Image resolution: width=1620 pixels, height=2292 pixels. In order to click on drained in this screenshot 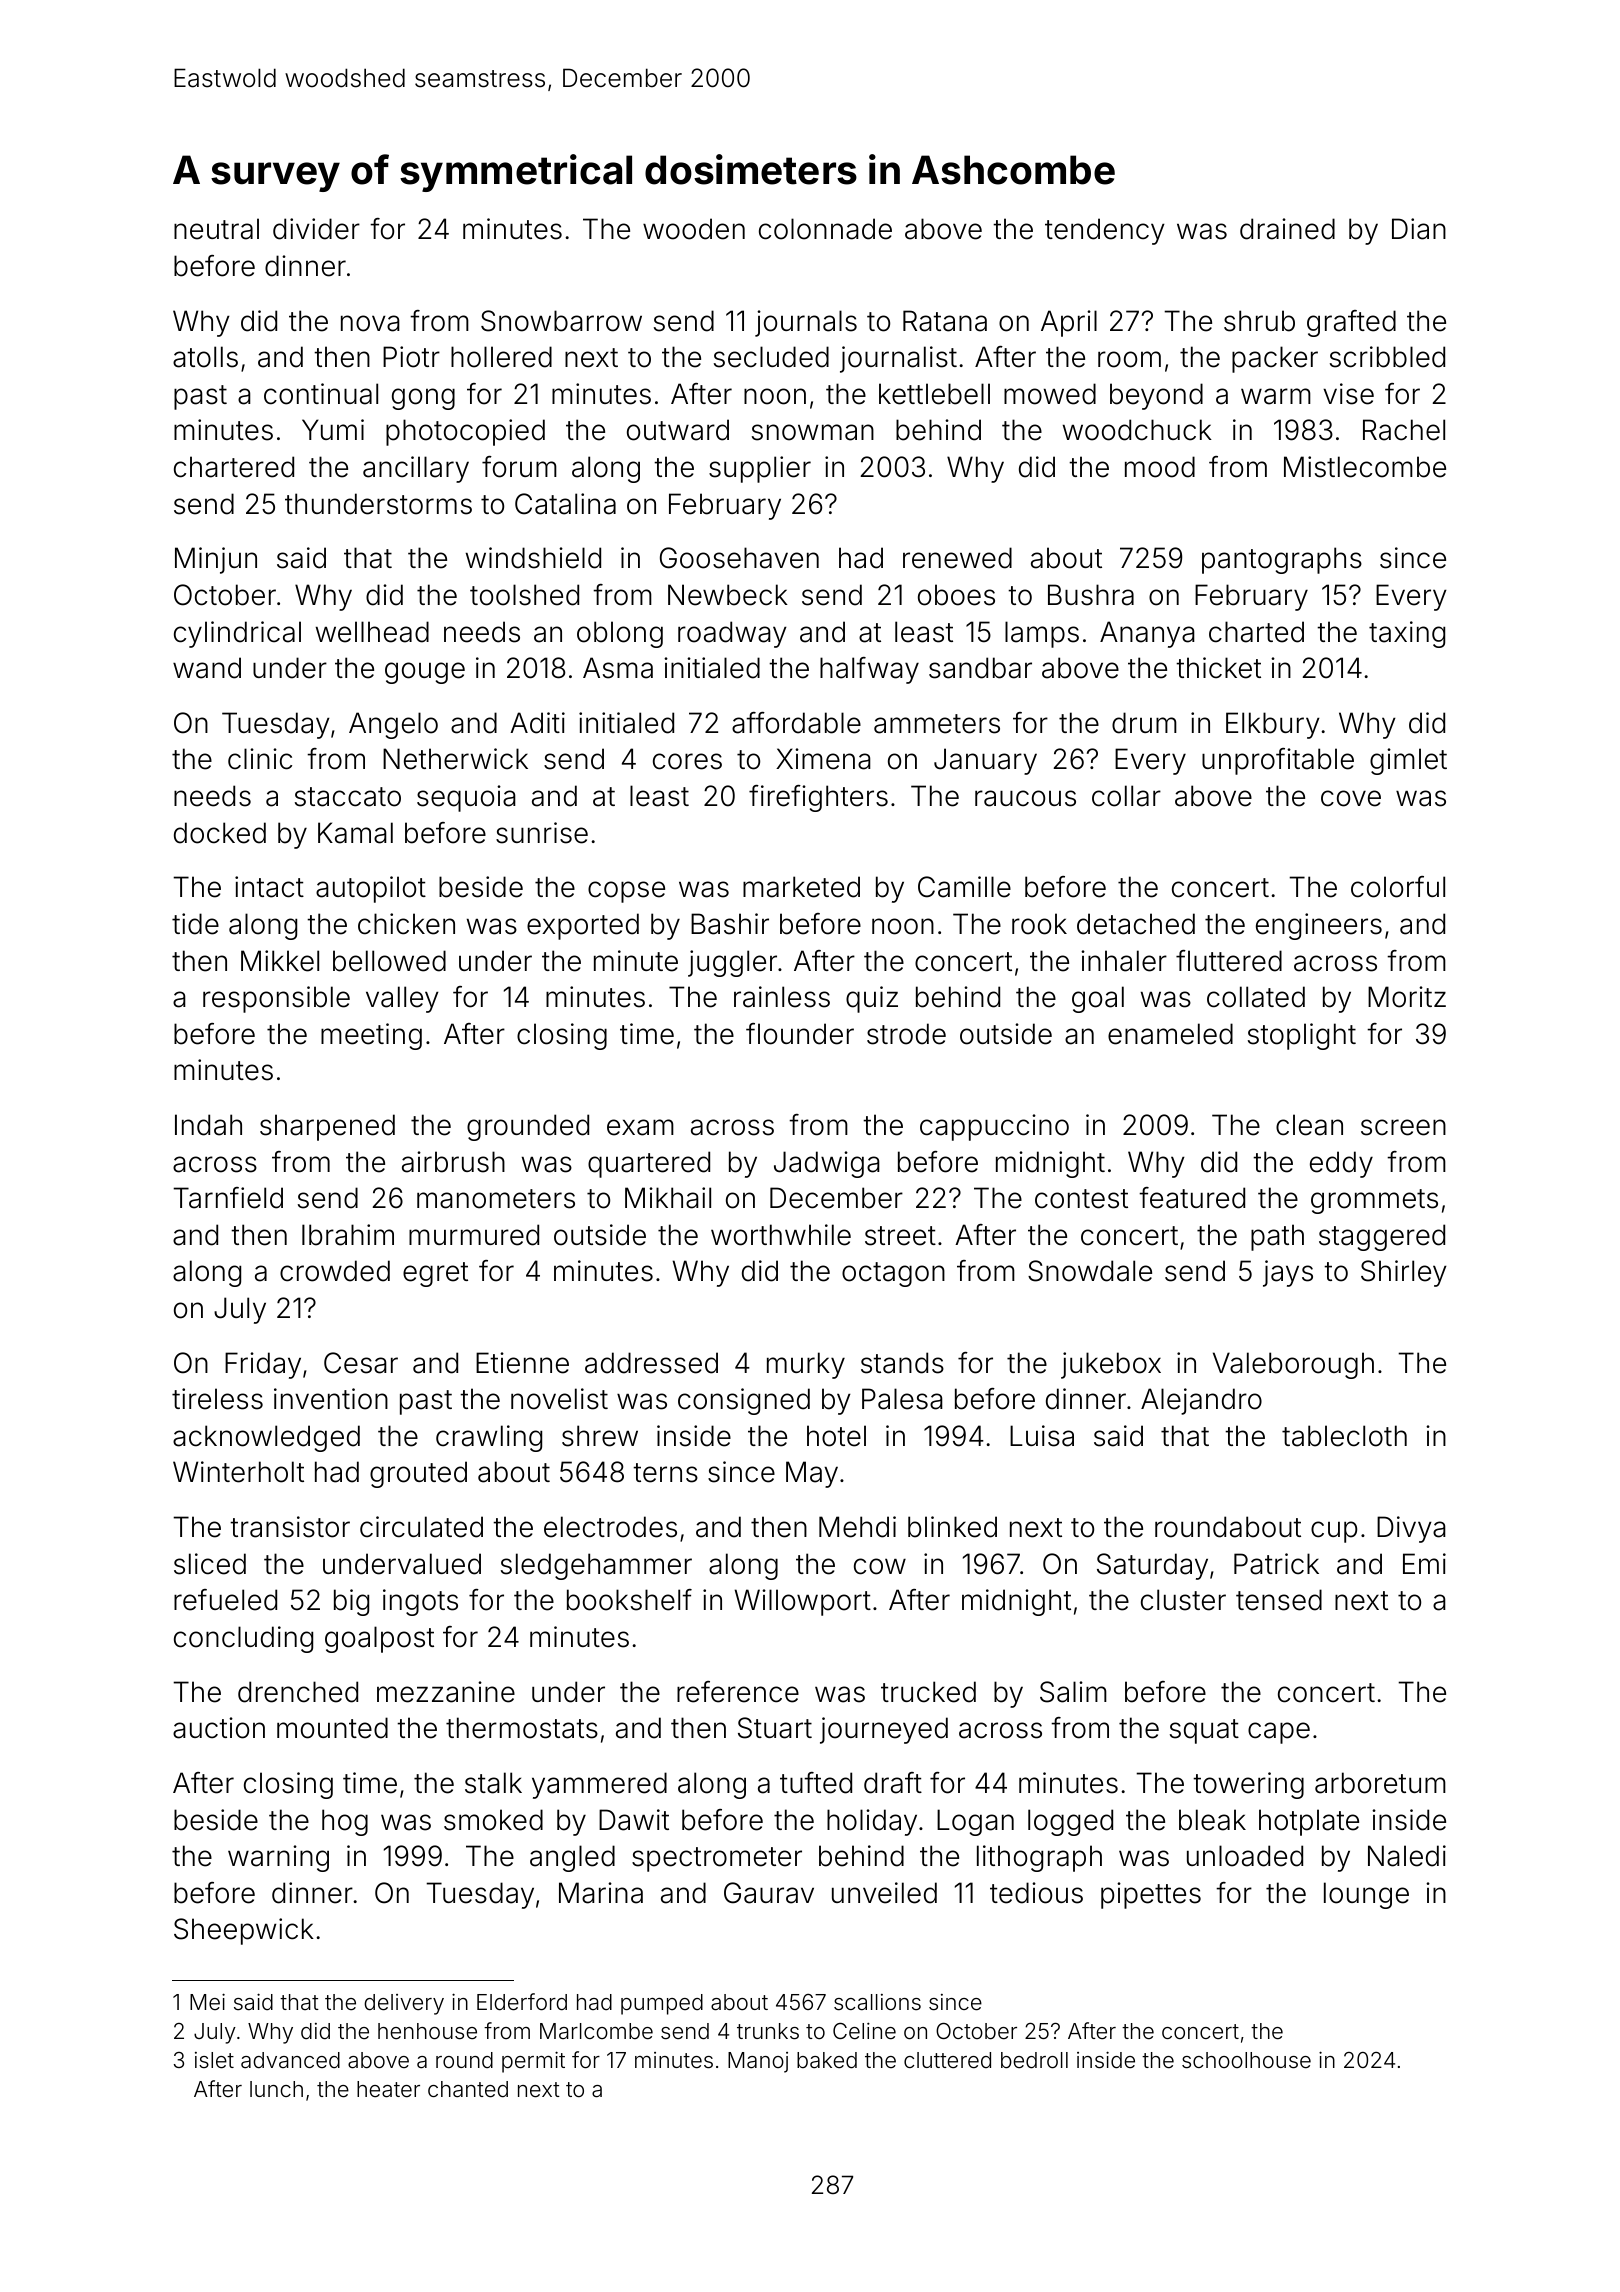, I will do `click(1287, 229)`.
